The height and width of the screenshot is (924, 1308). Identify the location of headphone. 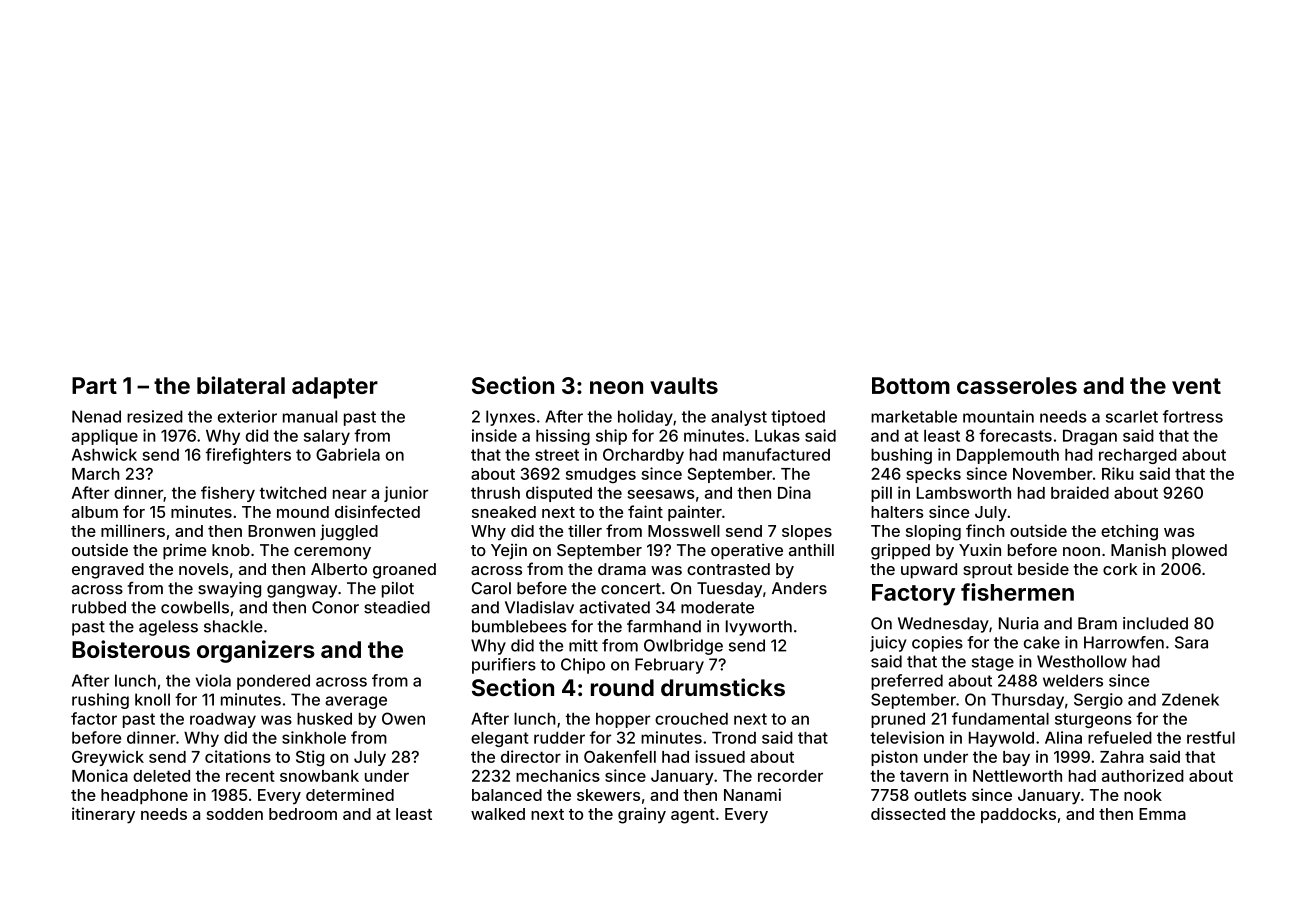
(144, 796).
